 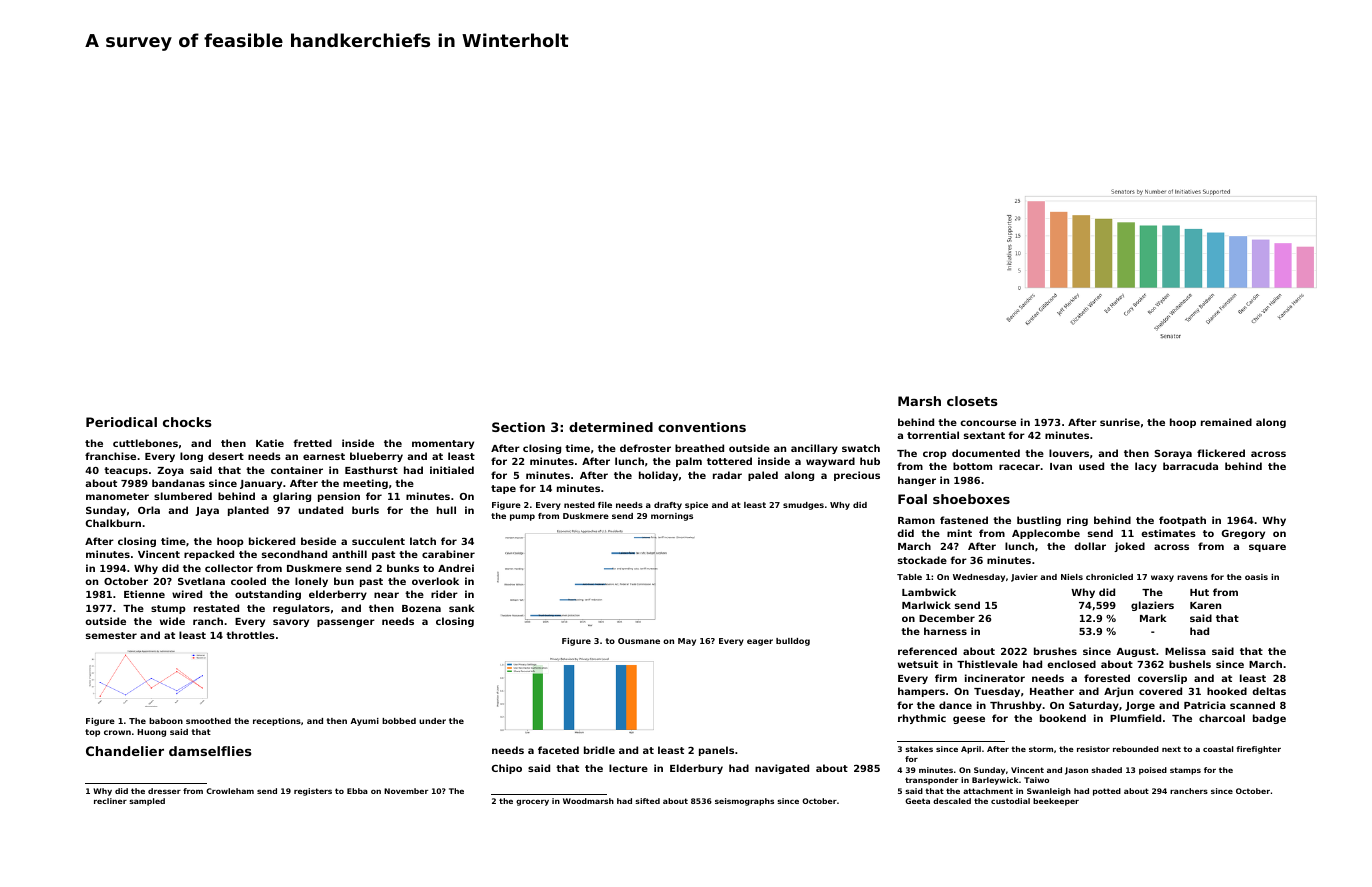 What do you see at coordinates (648, 801) in the page?
I see `sifted` at bounding box center [648, 801].
